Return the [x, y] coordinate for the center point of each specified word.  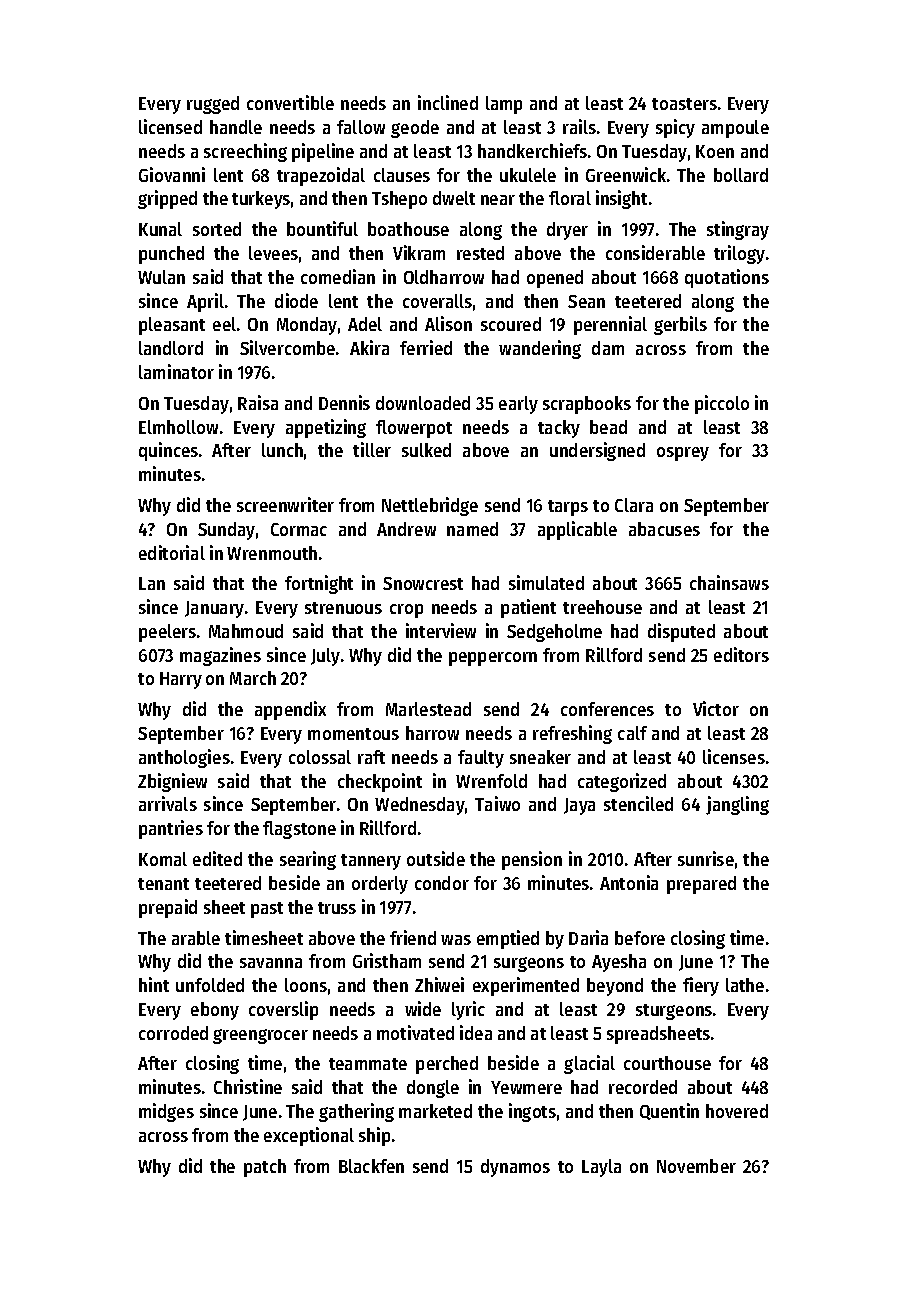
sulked [426, 450]
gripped [167, 199]
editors [741, 654]
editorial [172, 552]
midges [166, 1112]
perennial [610, 325]
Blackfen [371, 1166]
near [498, 200]
